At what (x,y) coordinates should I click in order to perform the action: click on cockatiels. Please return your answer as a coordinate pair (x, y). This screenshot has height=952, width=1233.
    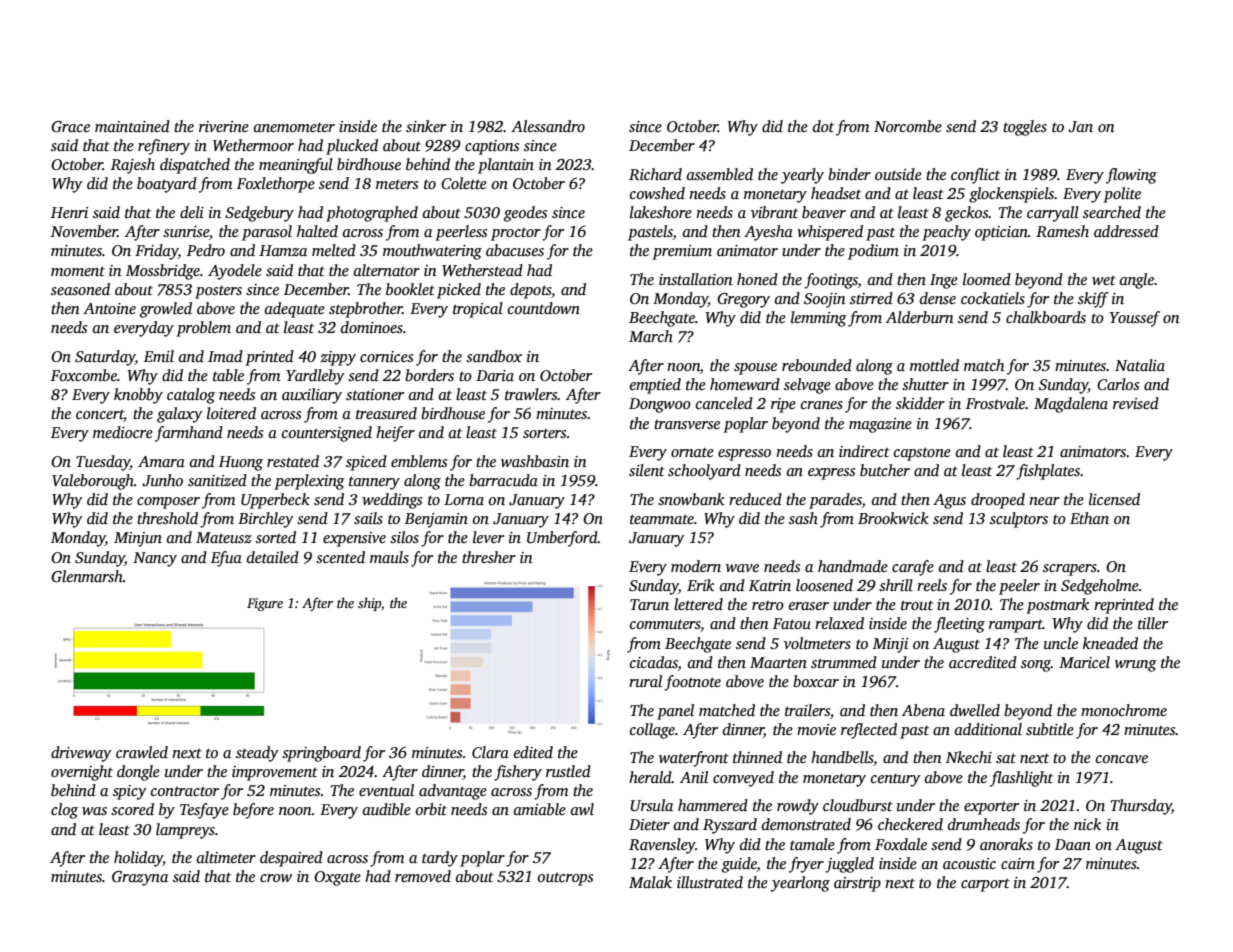
    Looking at the image, I should click on (993, 298).
